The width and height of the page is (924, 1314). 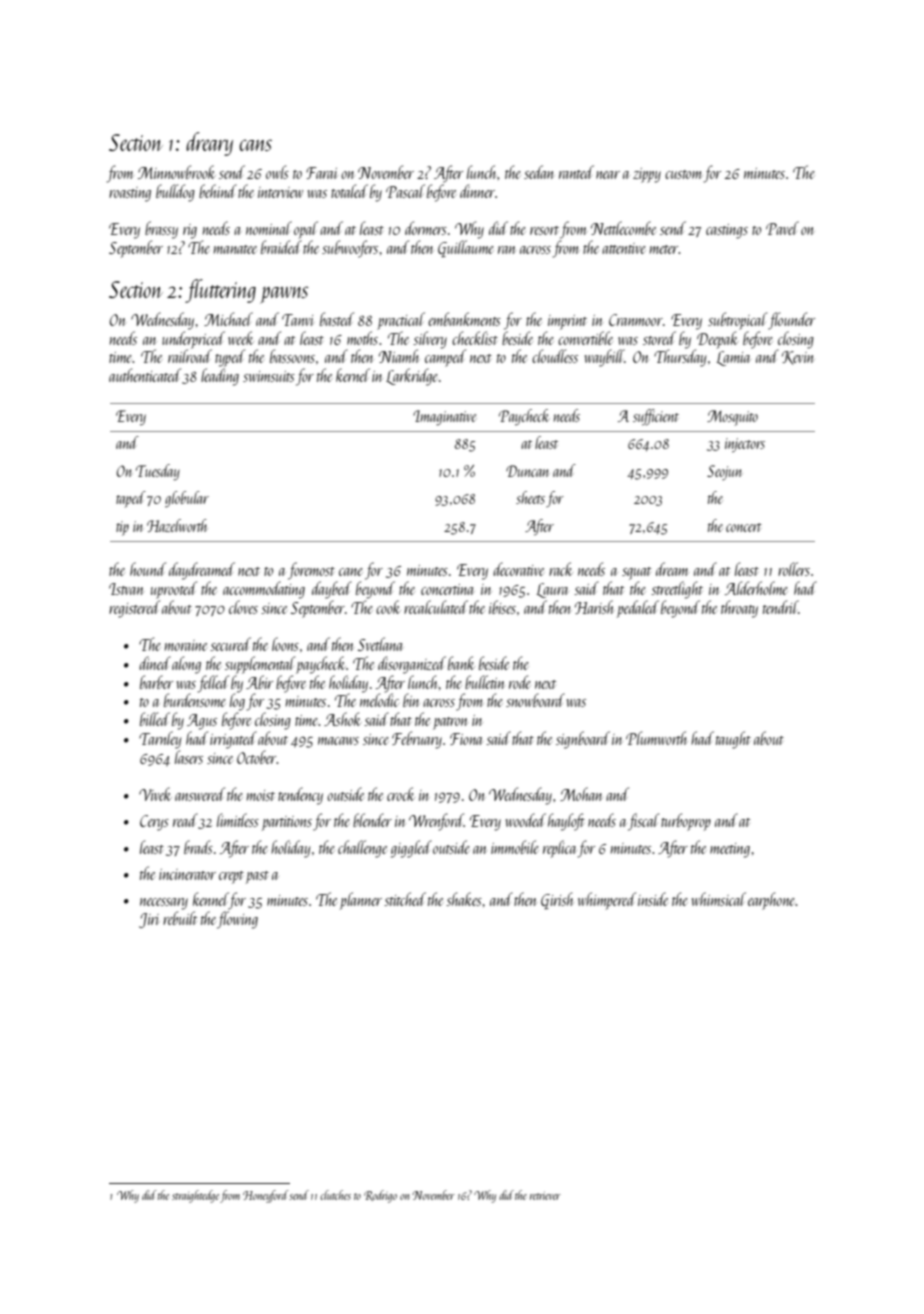 I want to click on Honeyford, so click(x=266, y=1196).
